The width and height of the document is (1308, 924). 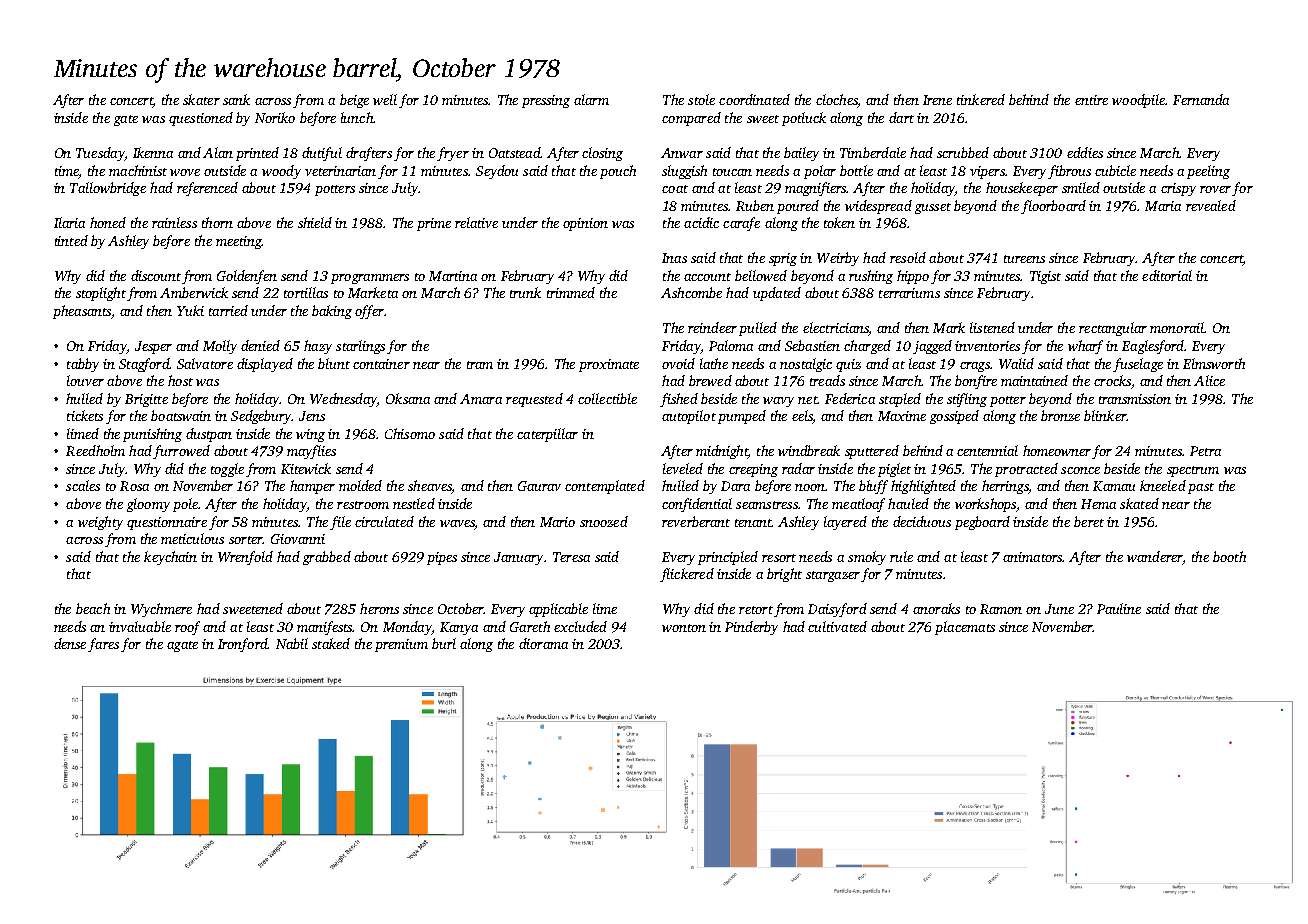 What do you see at coordinates (194, 292) in the document?
I see `Amberwick` at bounding box center [194, 292].
